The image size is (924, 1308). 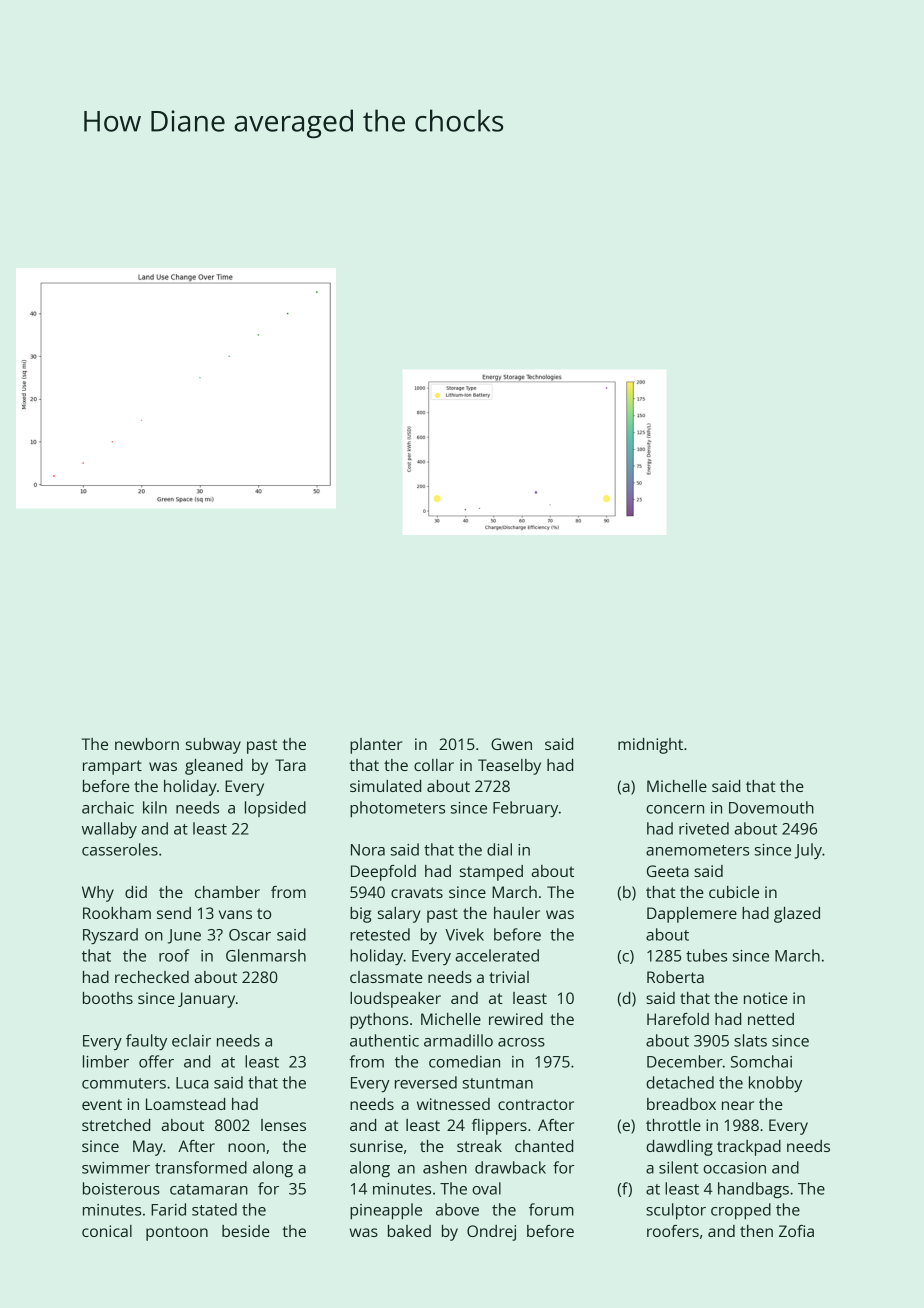 I want to click on netted, so click(x=771, y=1019).
